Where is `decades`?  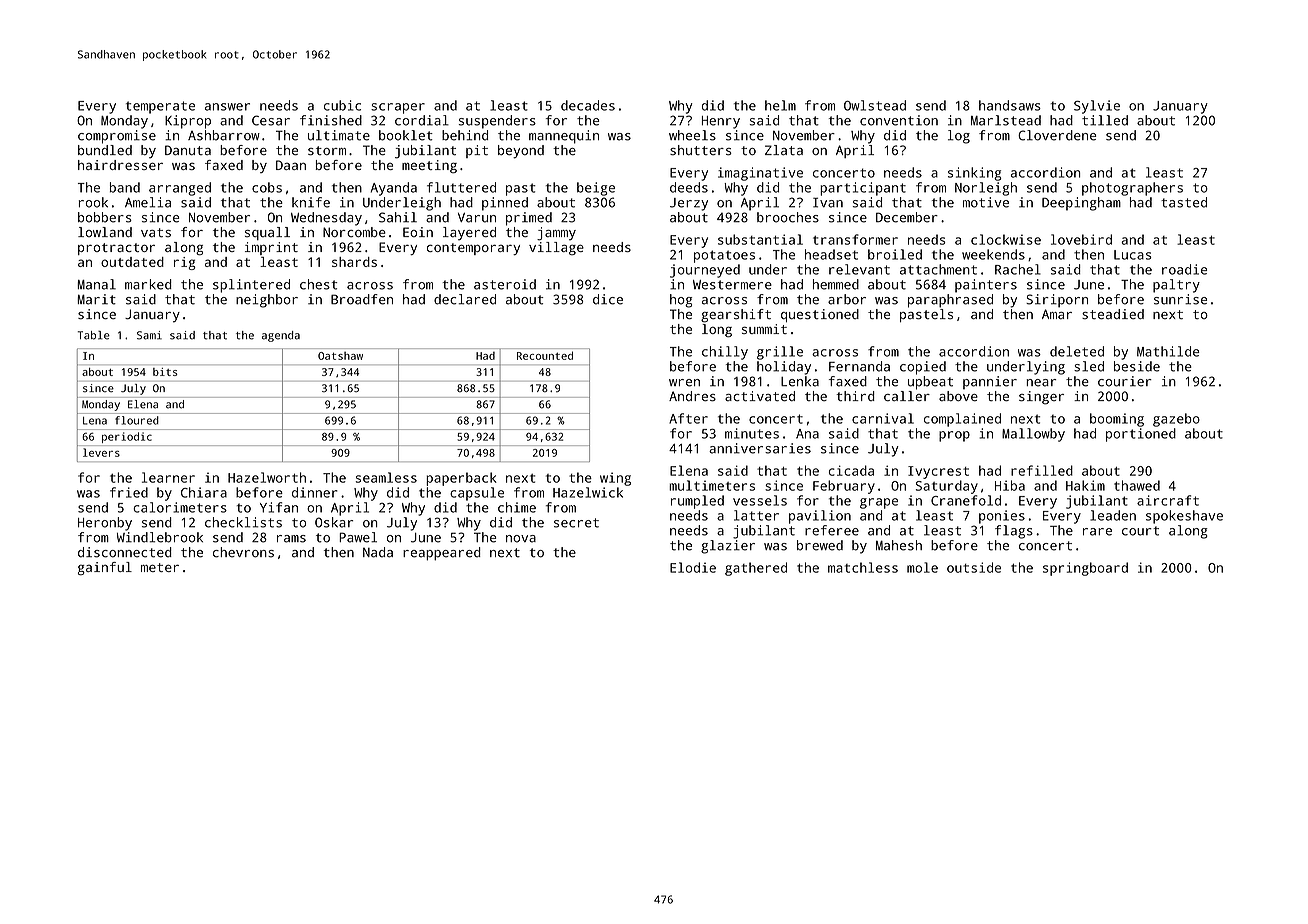 decades is located at coordinates (588, 105).
